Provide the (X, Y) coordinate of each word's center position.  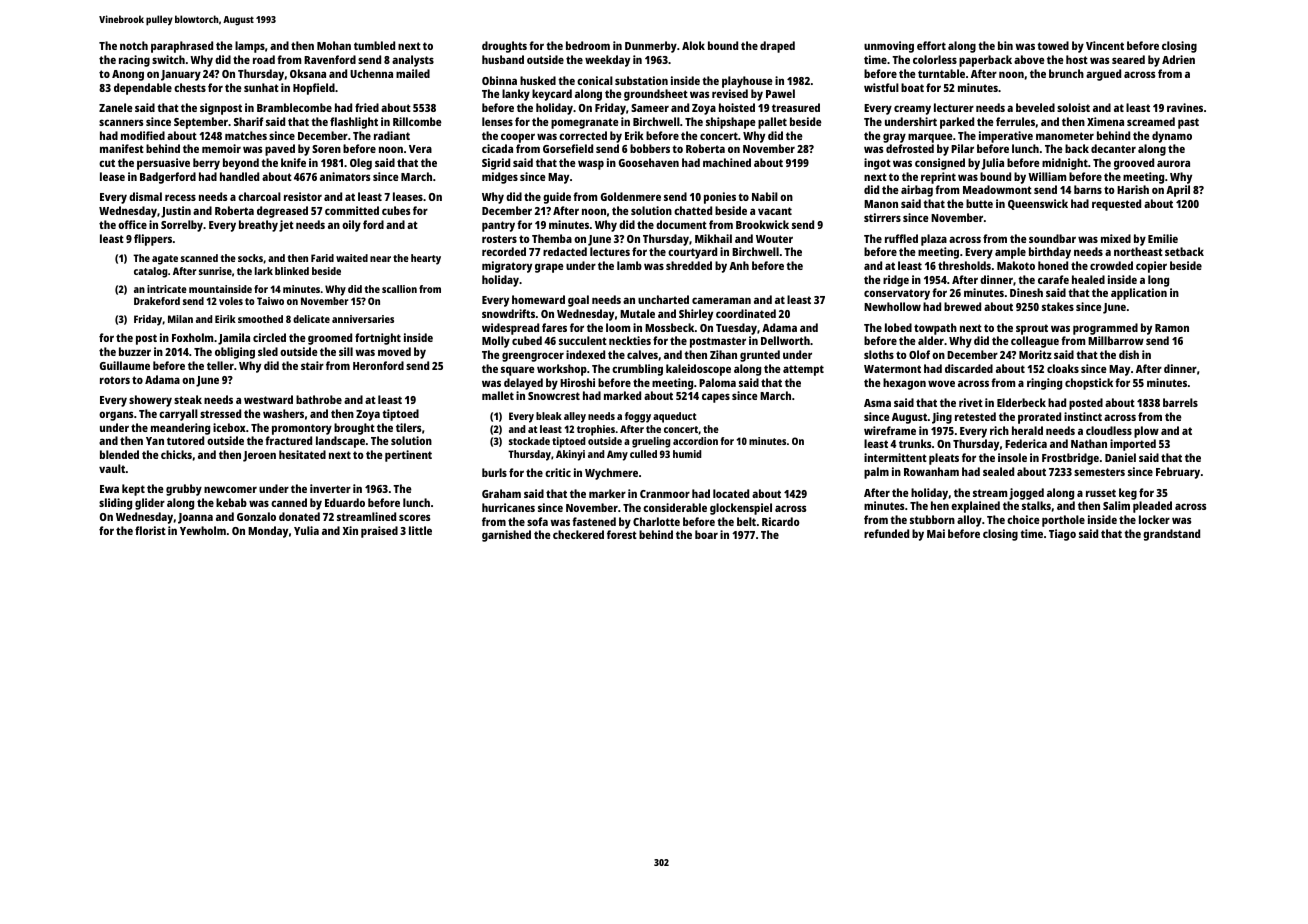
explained (975, 507)
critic (558, 472)
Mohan (334, 45)
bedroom (588, 45)
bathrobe (319, 399)
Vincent (1105, 45)
